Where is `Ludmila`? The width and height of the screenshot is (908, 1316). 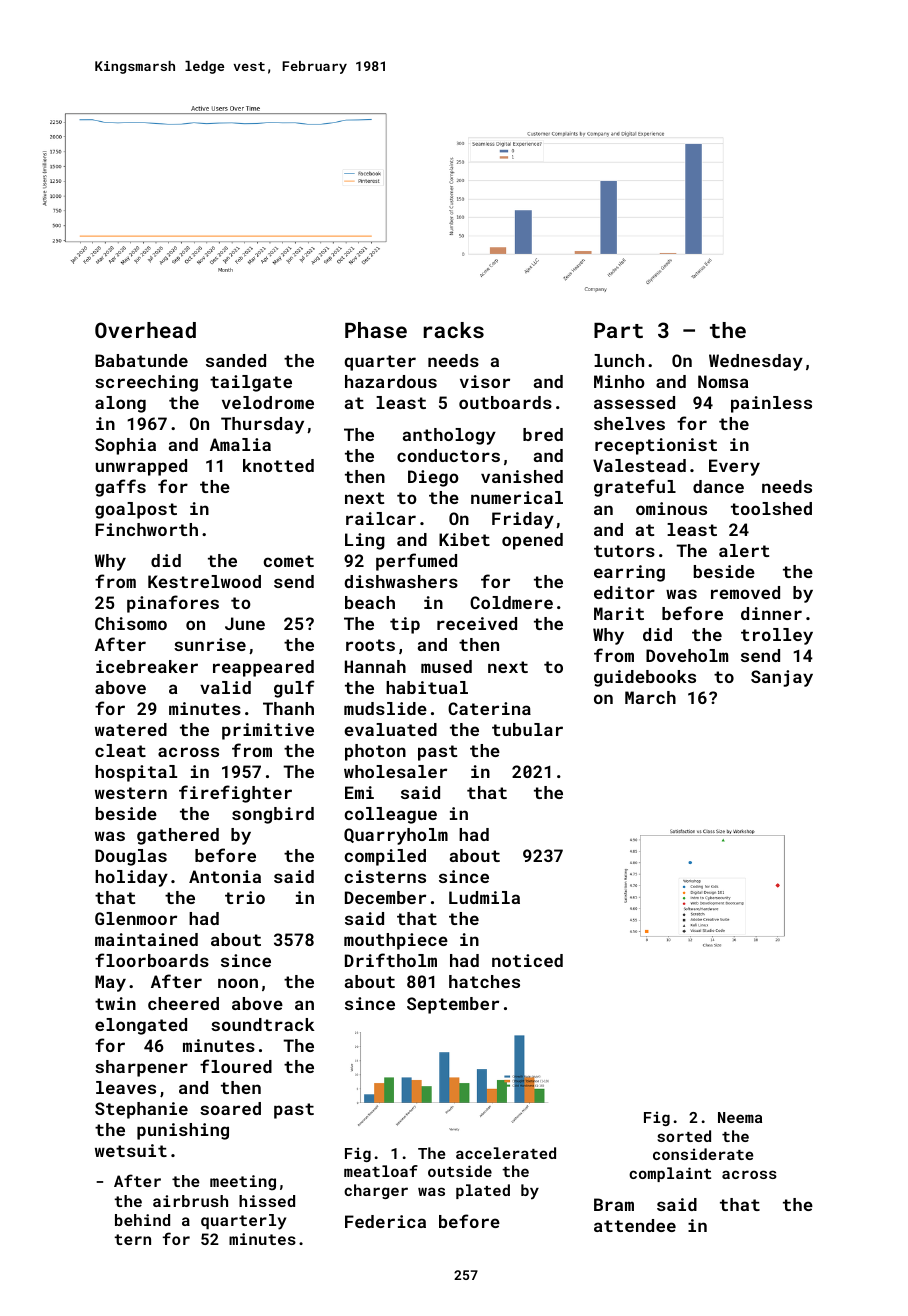 Ludmila is located at coordinates (484, 897).
